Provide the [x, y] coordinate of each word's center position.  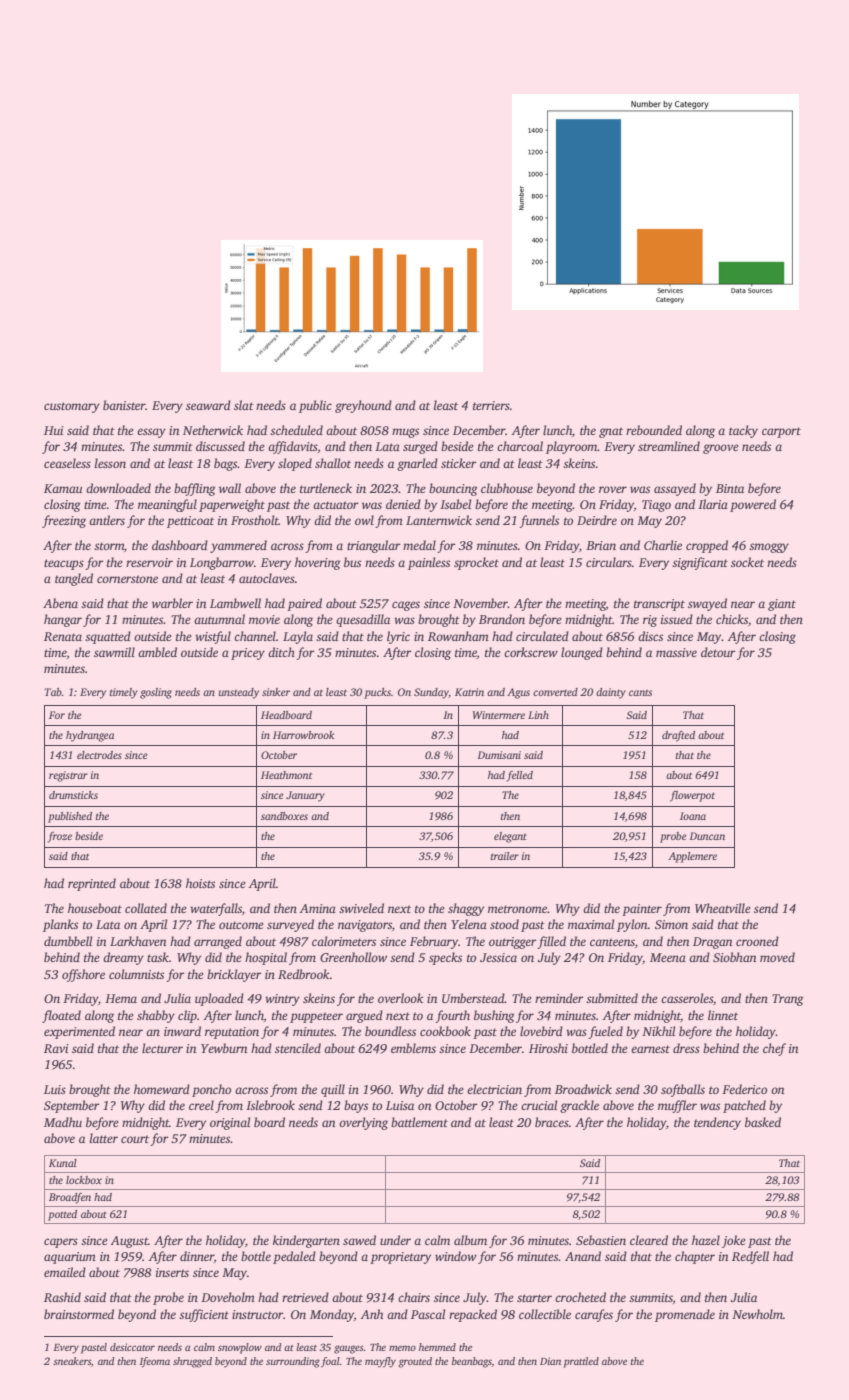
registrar [68, 776]
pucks [377, 693]
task [158, 957]
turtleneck [326, 488]
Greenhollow [353, 957]
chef [774, 1049]
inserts [172, 1272]
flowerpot [692, 796]
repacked [473, 1315]
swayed [707, 604]
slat [244, 405]
